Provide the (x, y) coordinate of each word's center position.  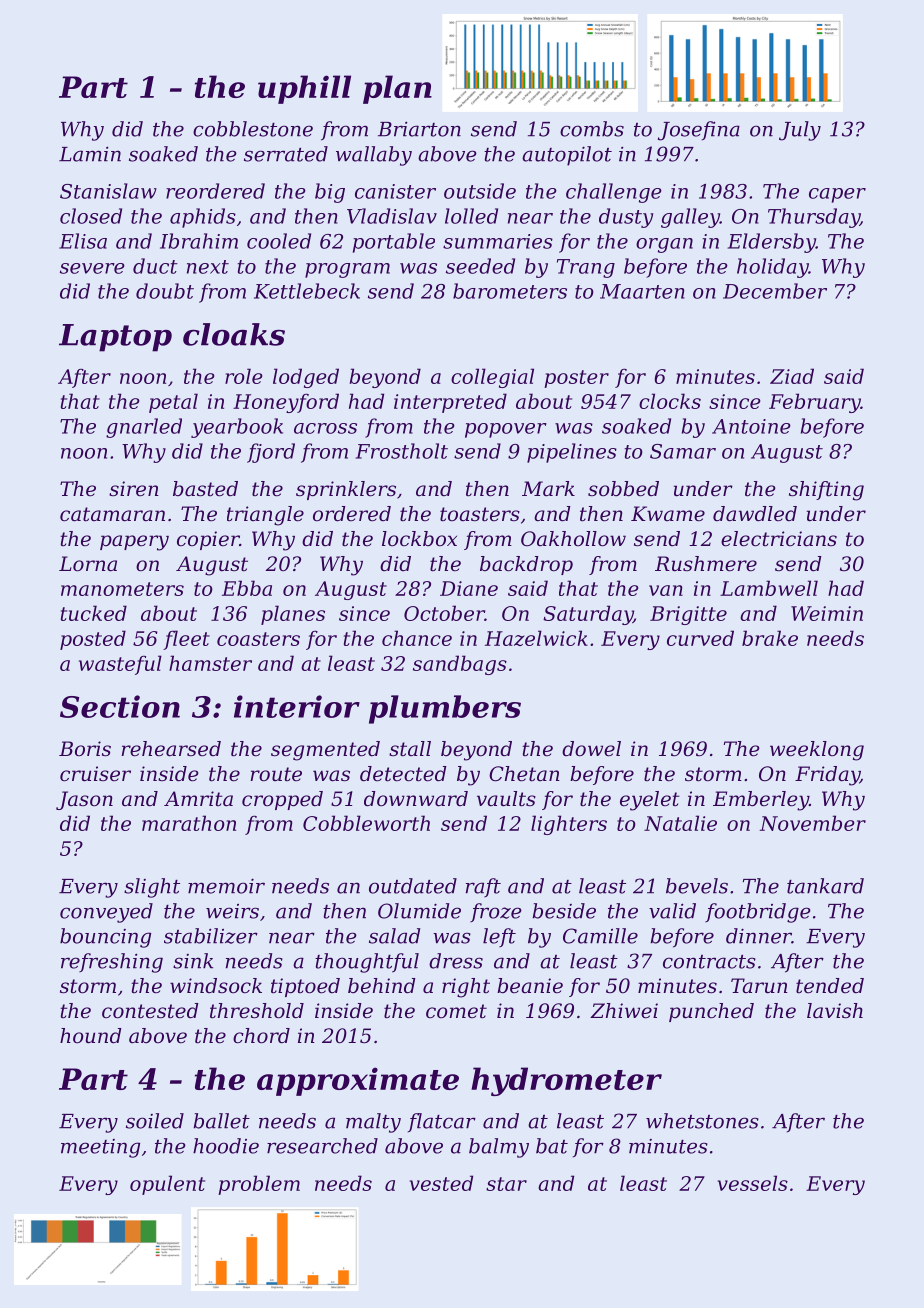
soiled (155, 1121)
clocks (670, 401)
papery (134, 543)
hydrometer (566, 1081)
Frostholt (401, 451)
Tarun (759, 986)
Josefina (699, 131)
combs (592, 129)
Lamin (90, 154)
